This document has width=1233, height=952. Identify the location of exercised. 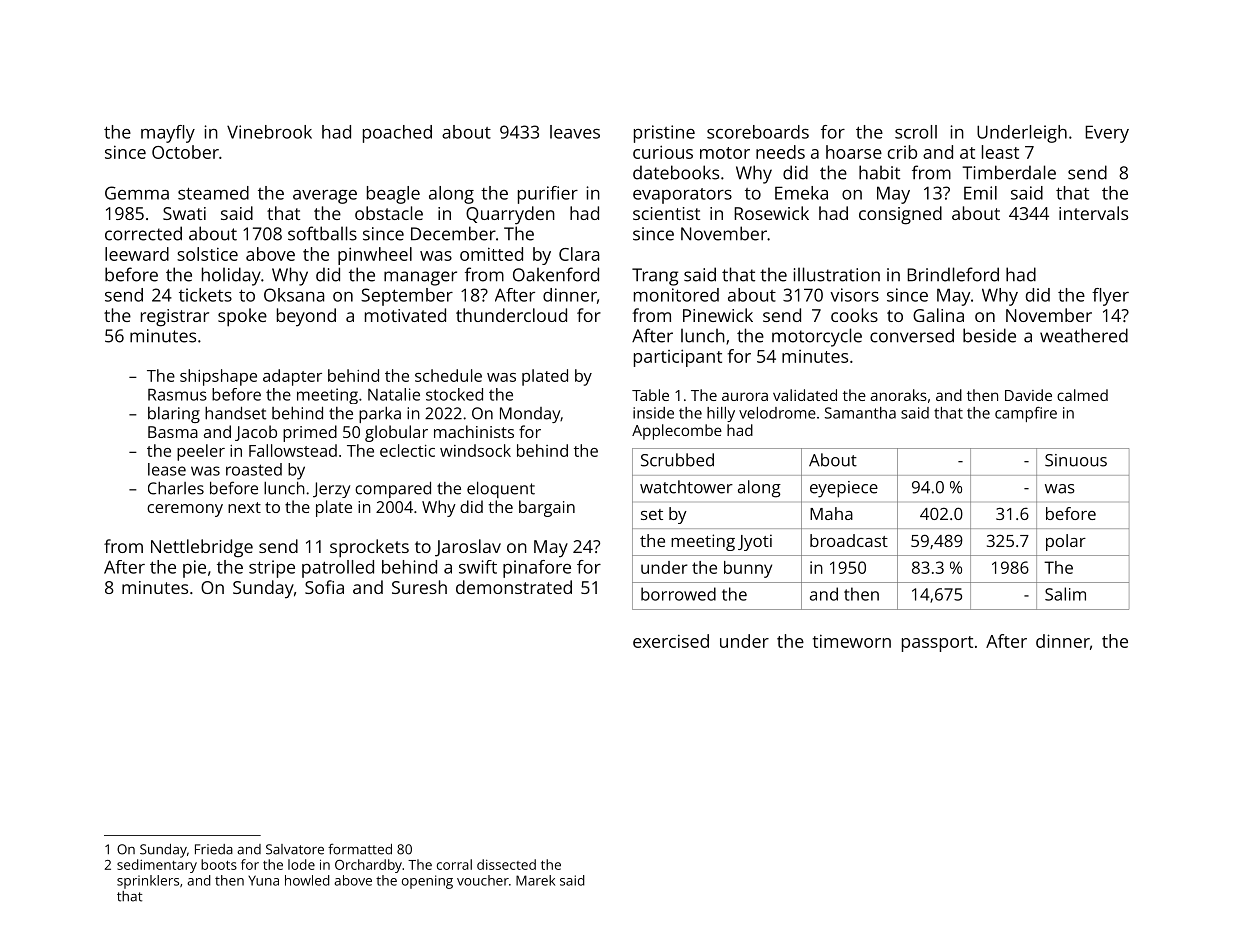
(671, 641).
